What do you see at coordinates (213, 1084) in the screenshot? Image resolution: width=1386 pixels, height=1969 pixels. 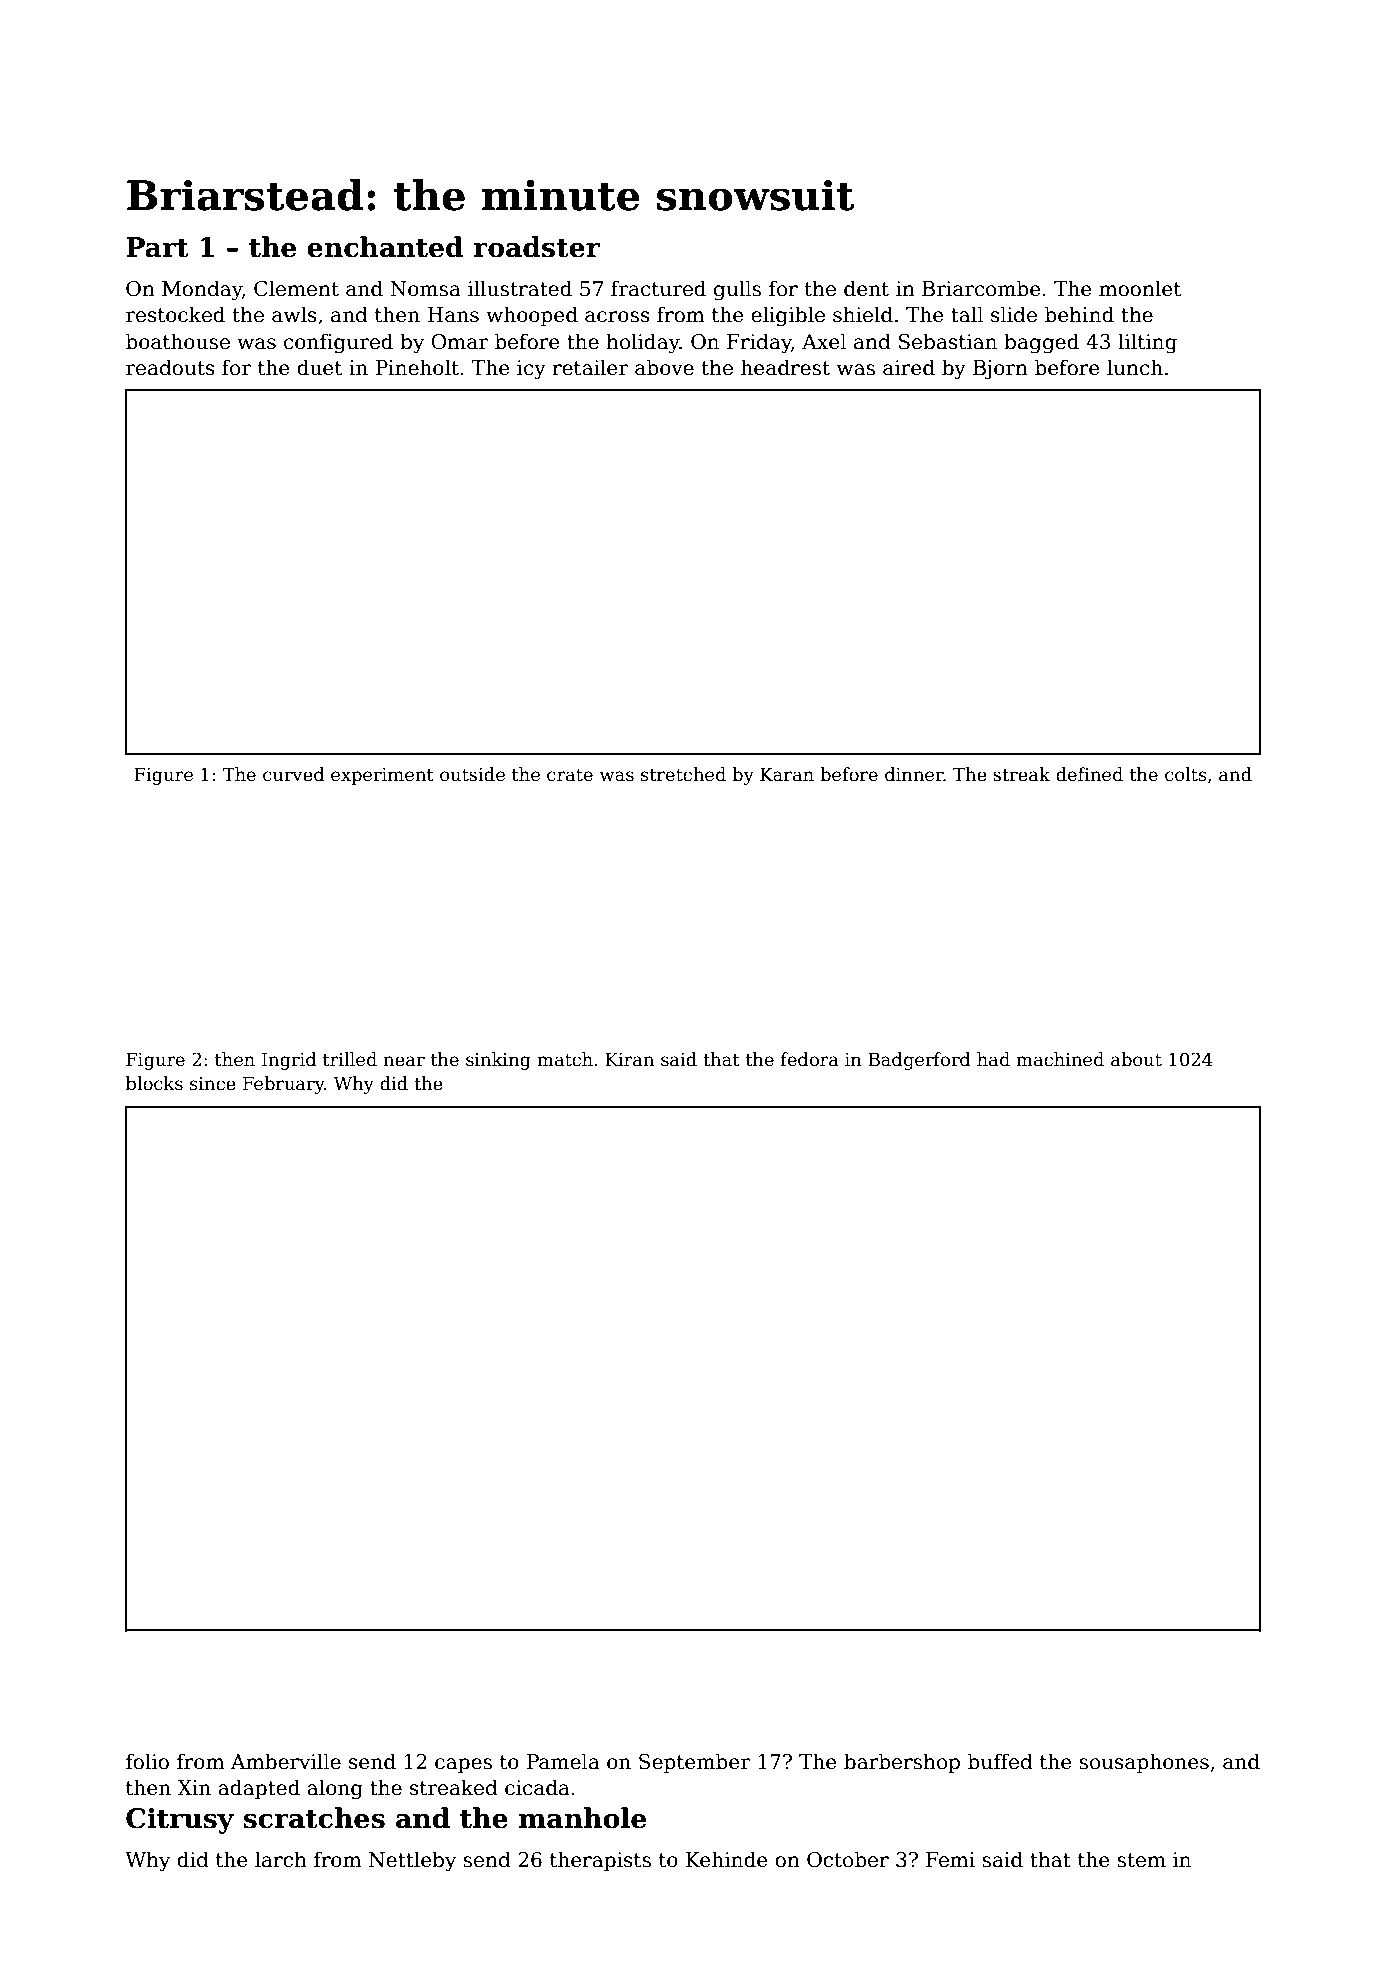 I see `since` at bounding box center [213, 1084].
